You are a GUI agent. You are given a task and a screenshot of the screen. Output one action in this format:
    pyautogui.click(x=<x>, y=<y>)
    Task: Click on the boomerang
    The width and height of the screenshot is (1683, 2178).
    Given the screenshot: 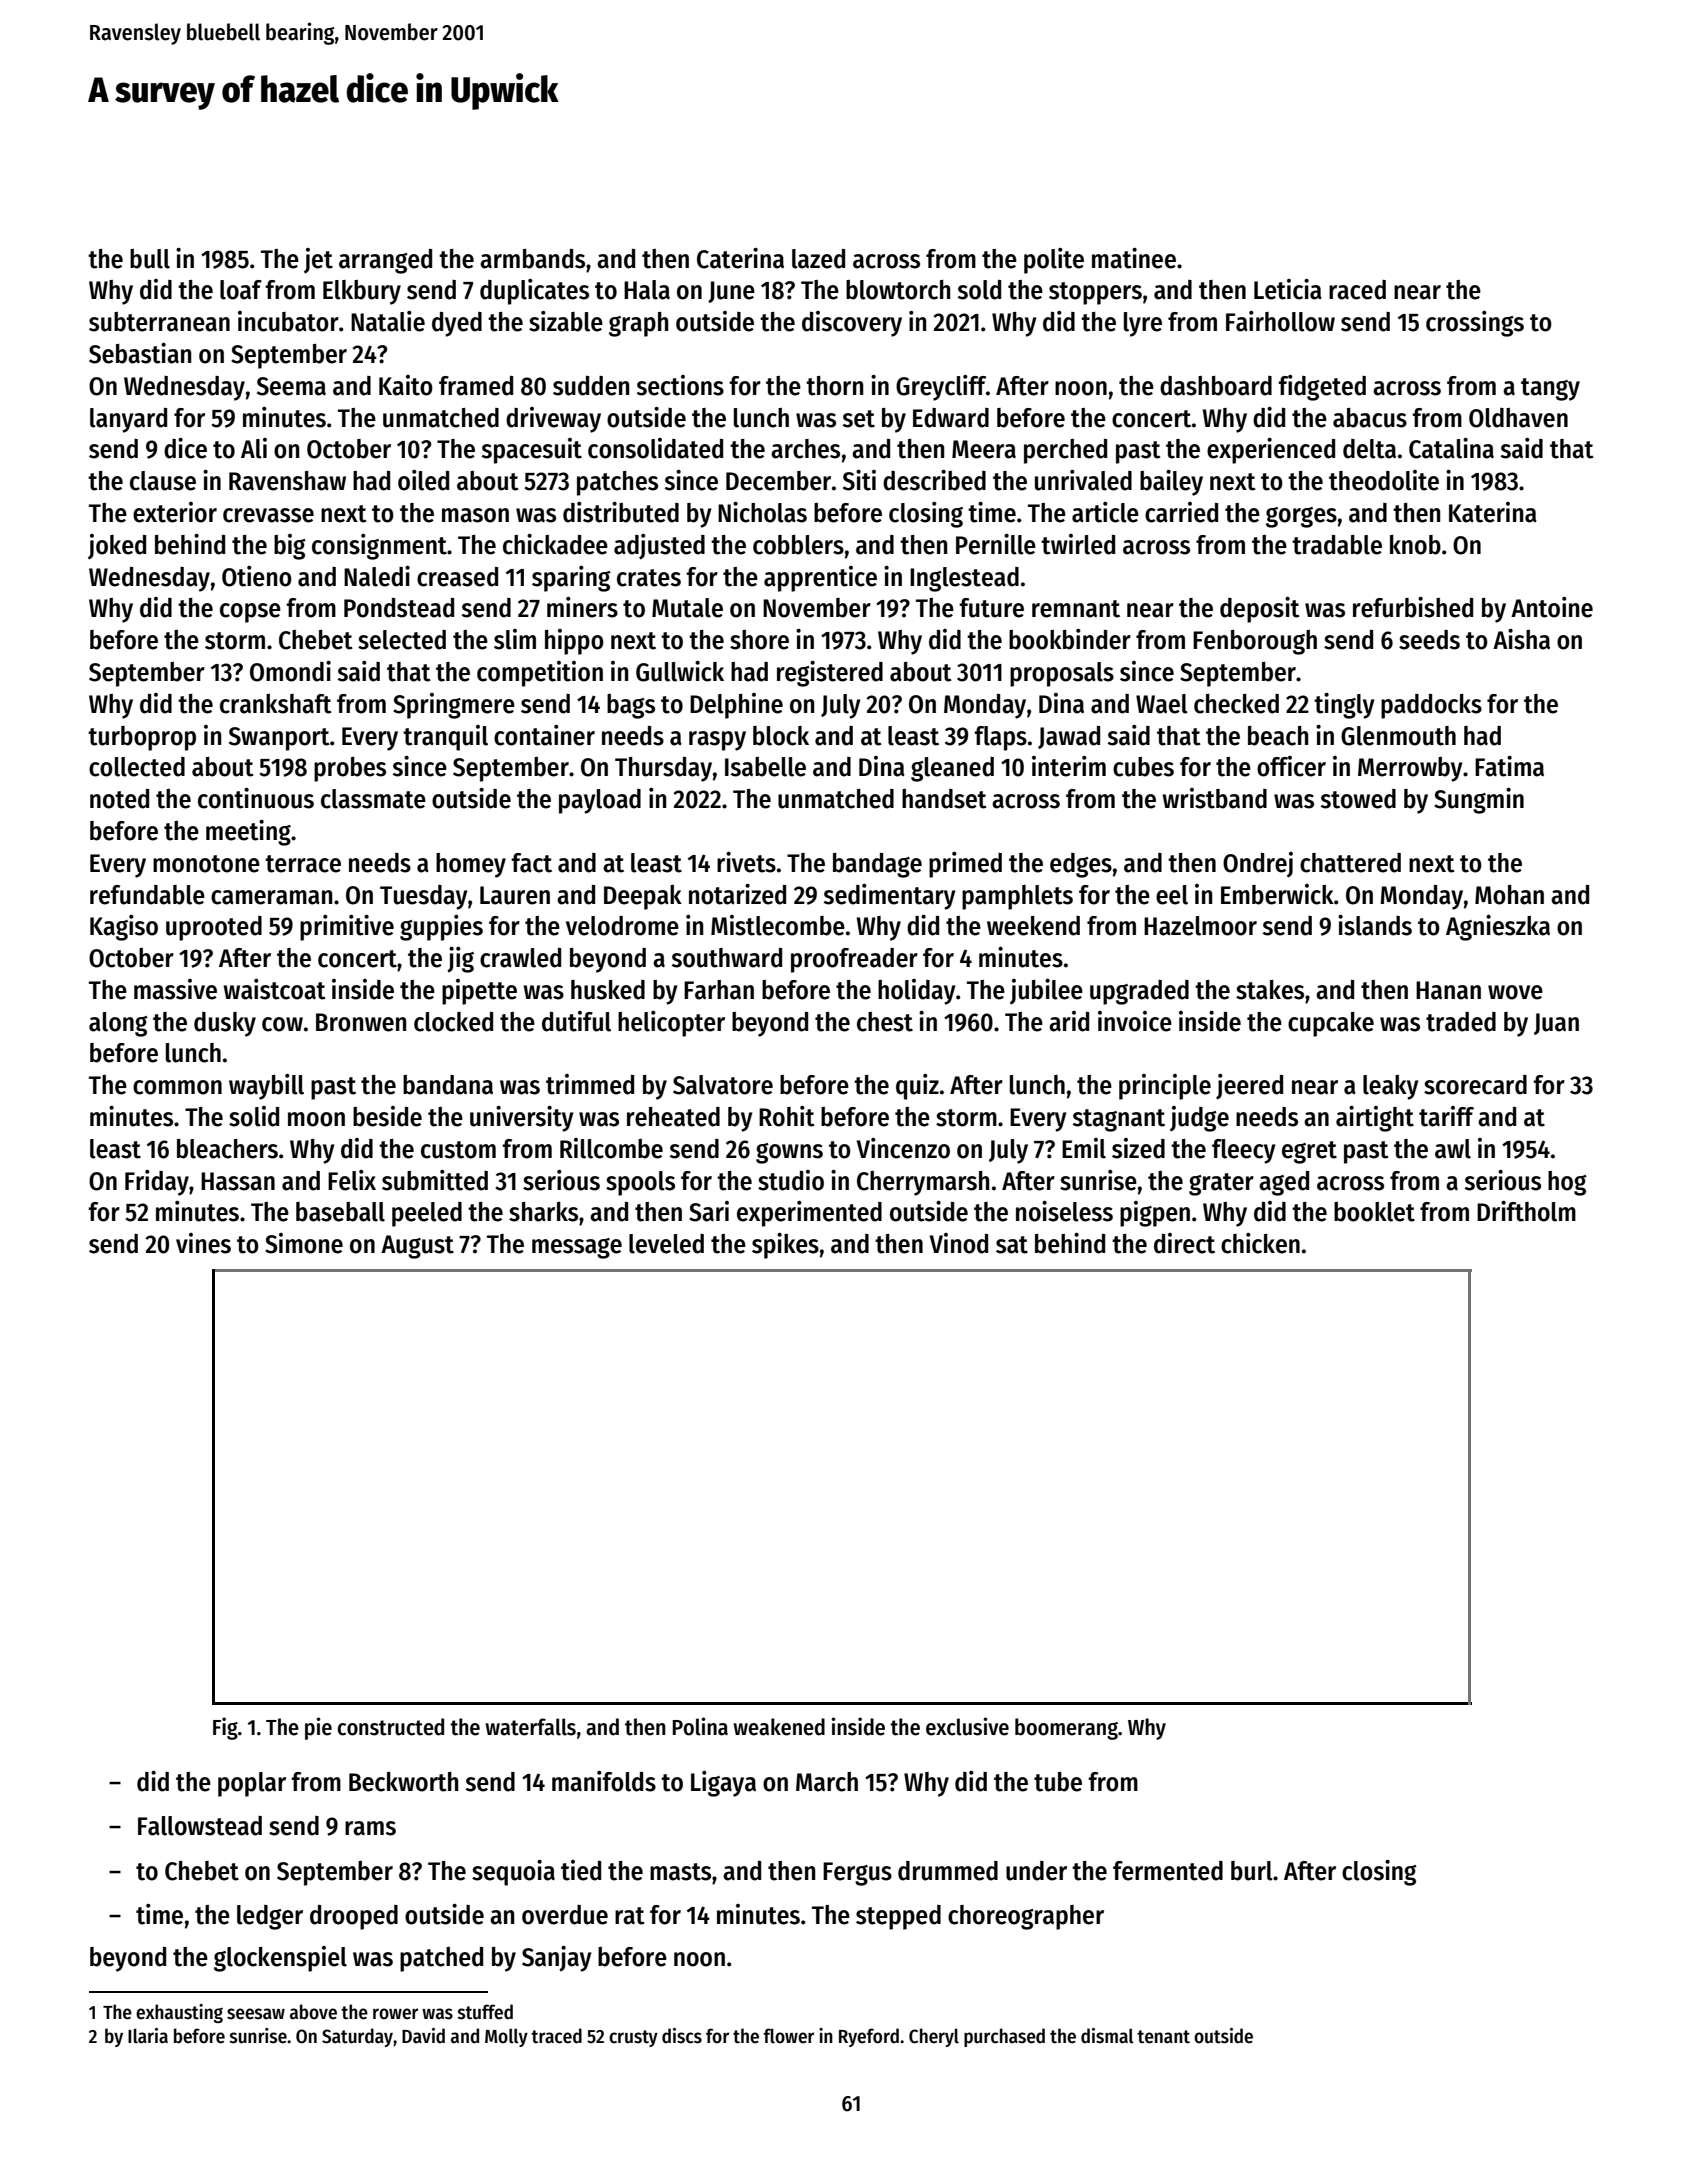 What is the action you would take?
    pyautogui.click(x=1066, y=1729)
